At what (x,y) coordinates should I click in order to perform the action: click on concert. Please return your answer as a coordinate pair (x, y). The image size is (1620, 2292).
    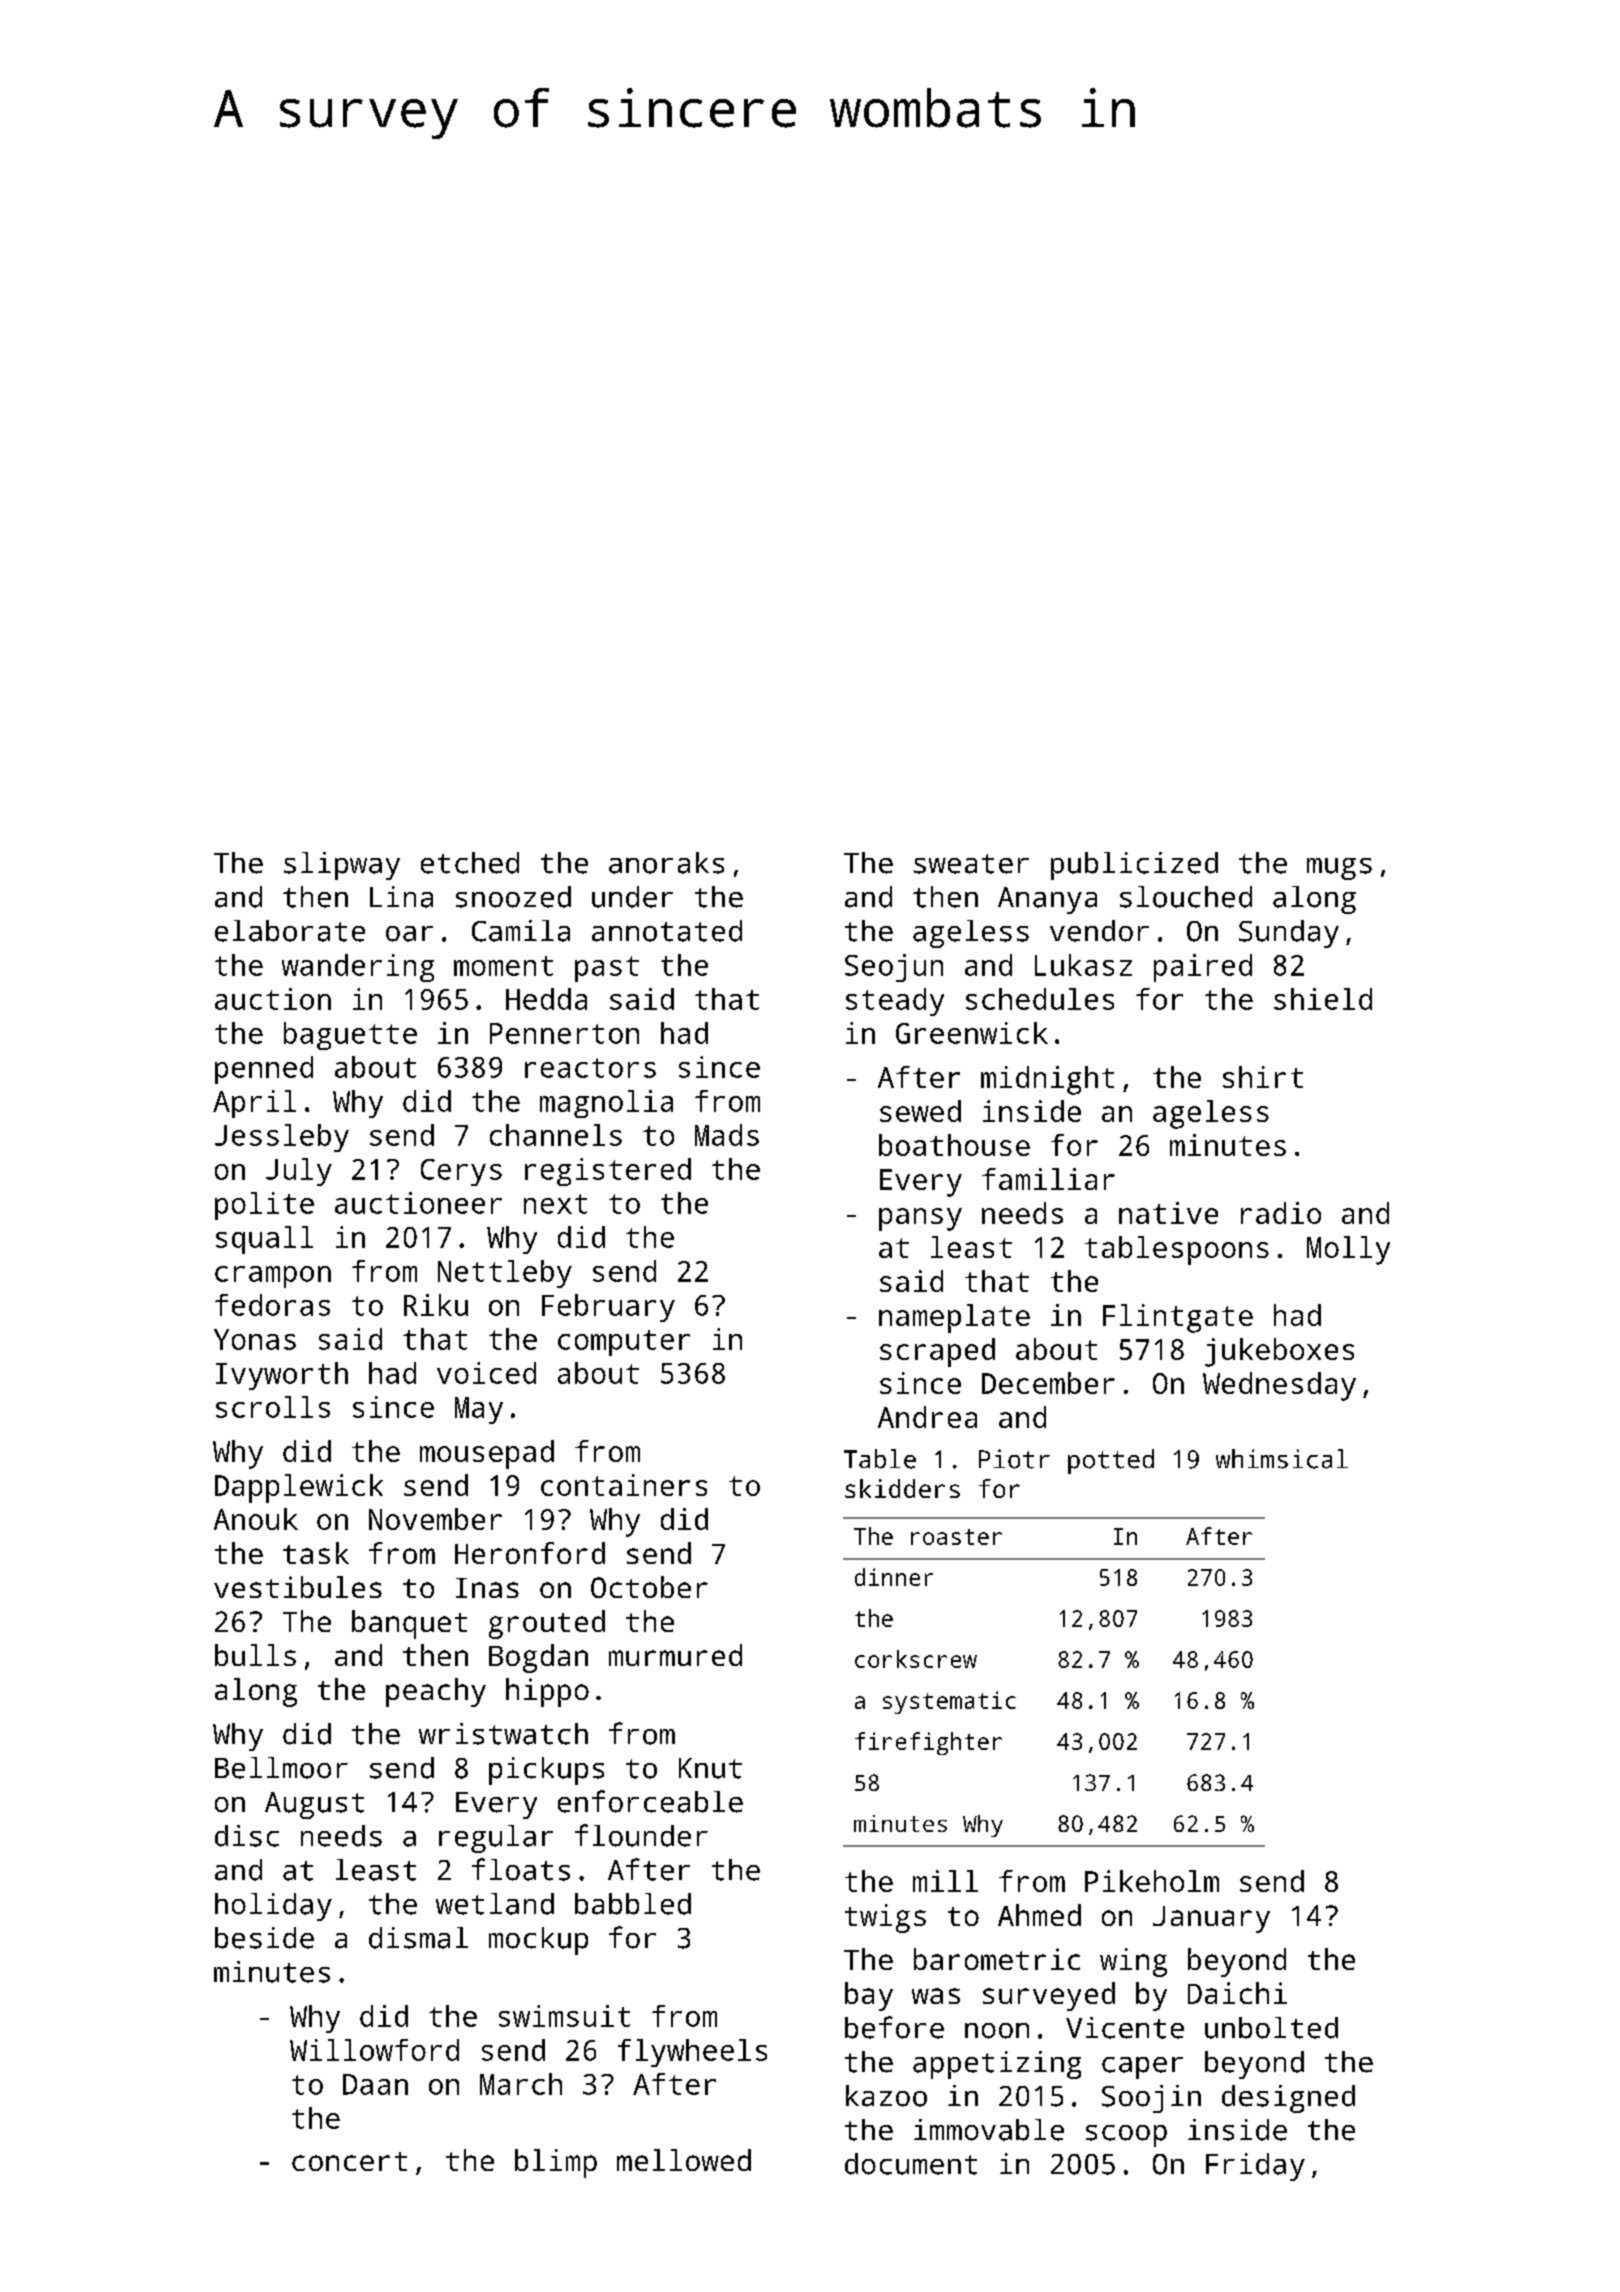
    Looking at the image, I should click on (349, 2161).
